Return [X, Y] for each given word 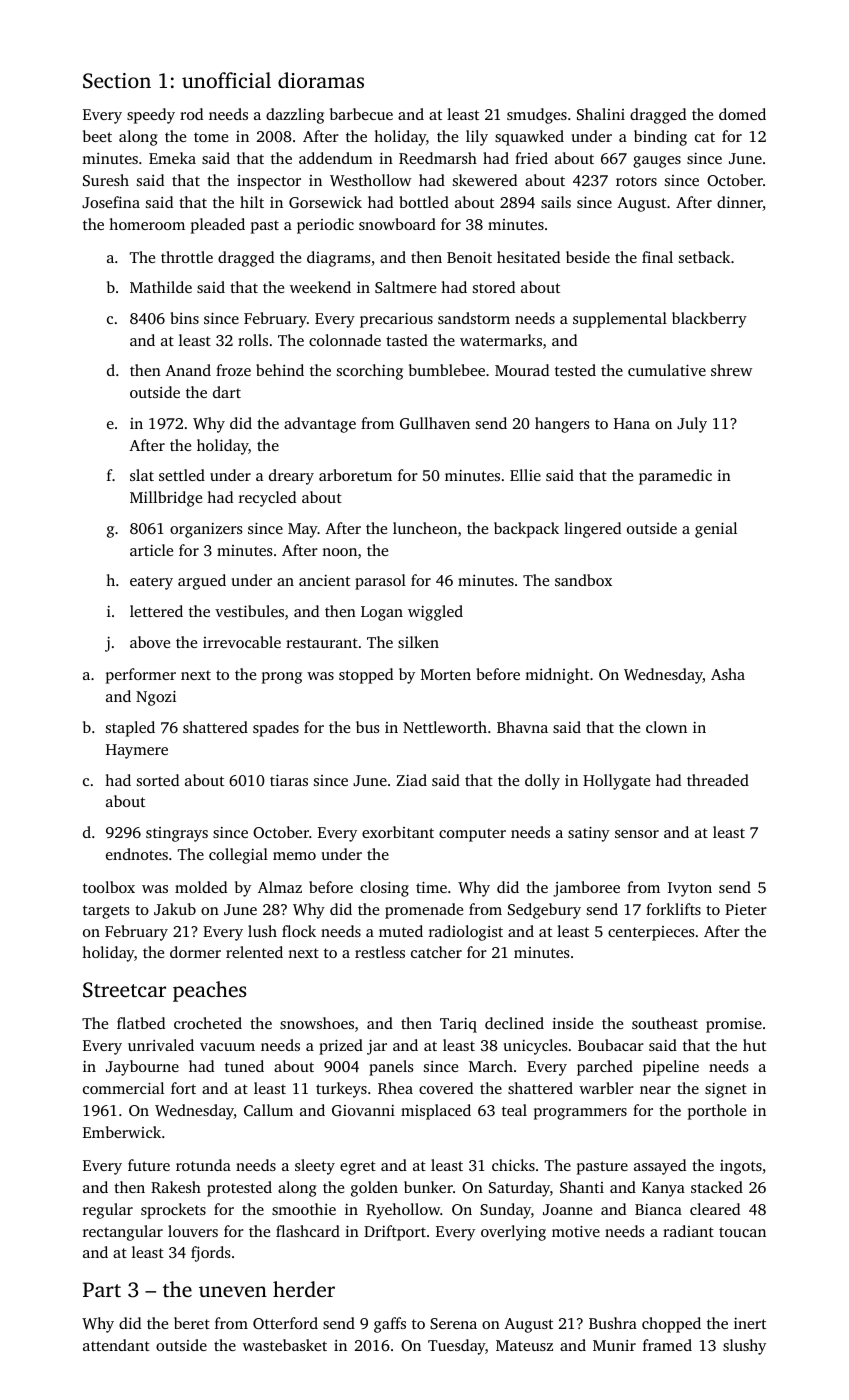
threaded [718, 780]
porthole [717, 1112]
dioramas [321, 80]
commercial [123, 1088]
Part [102, 1289]
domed [742, 114]
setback [704, 257]
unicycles [536, 1047]
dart [227, 392]
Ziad [411, 780]
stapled [130, 729]
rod [191, 114]
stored [494, 287]
